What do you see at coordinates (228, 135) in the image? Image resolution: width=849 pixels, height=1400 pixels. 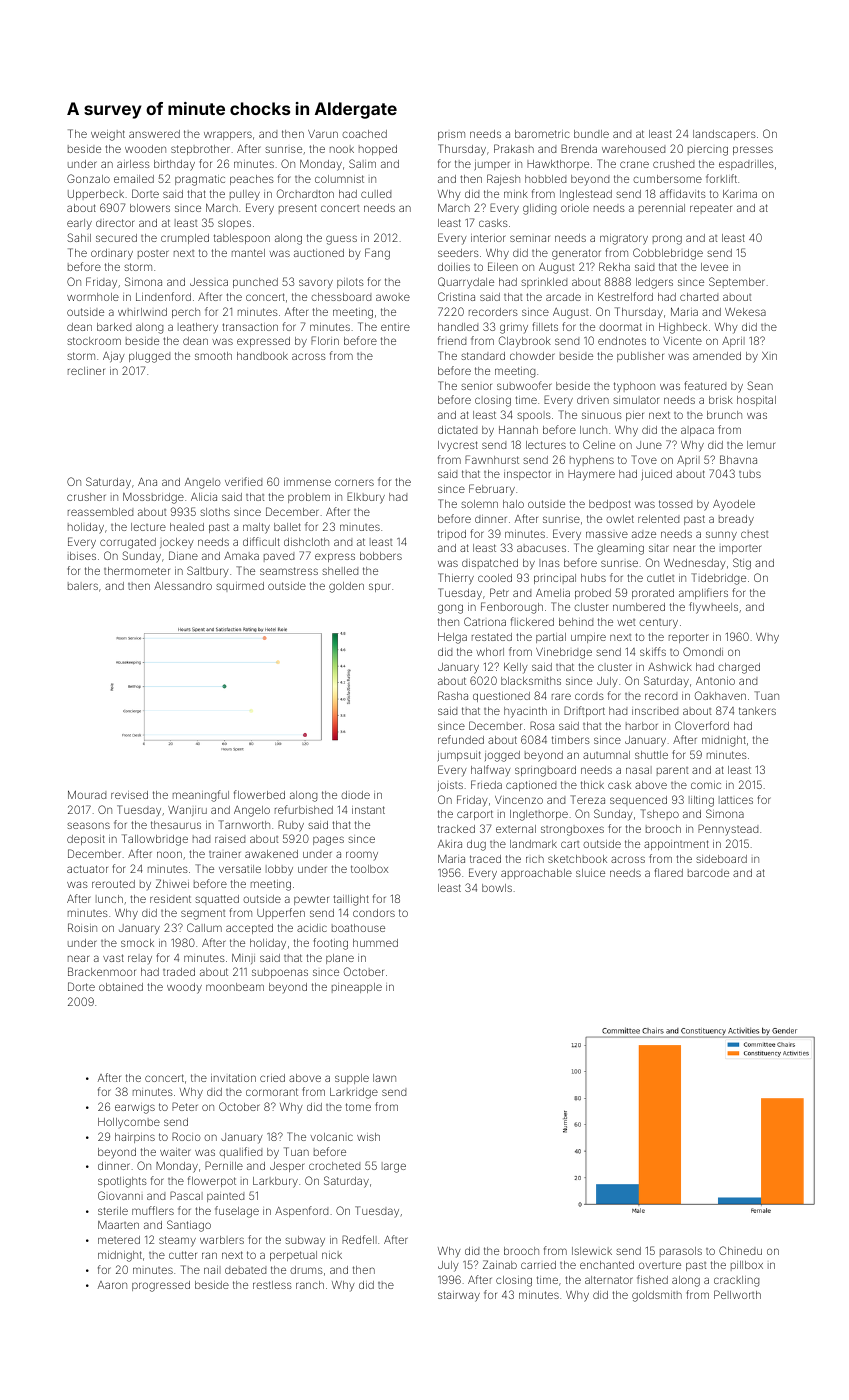 I see `wrappers` at bounding box center [228, 135].
